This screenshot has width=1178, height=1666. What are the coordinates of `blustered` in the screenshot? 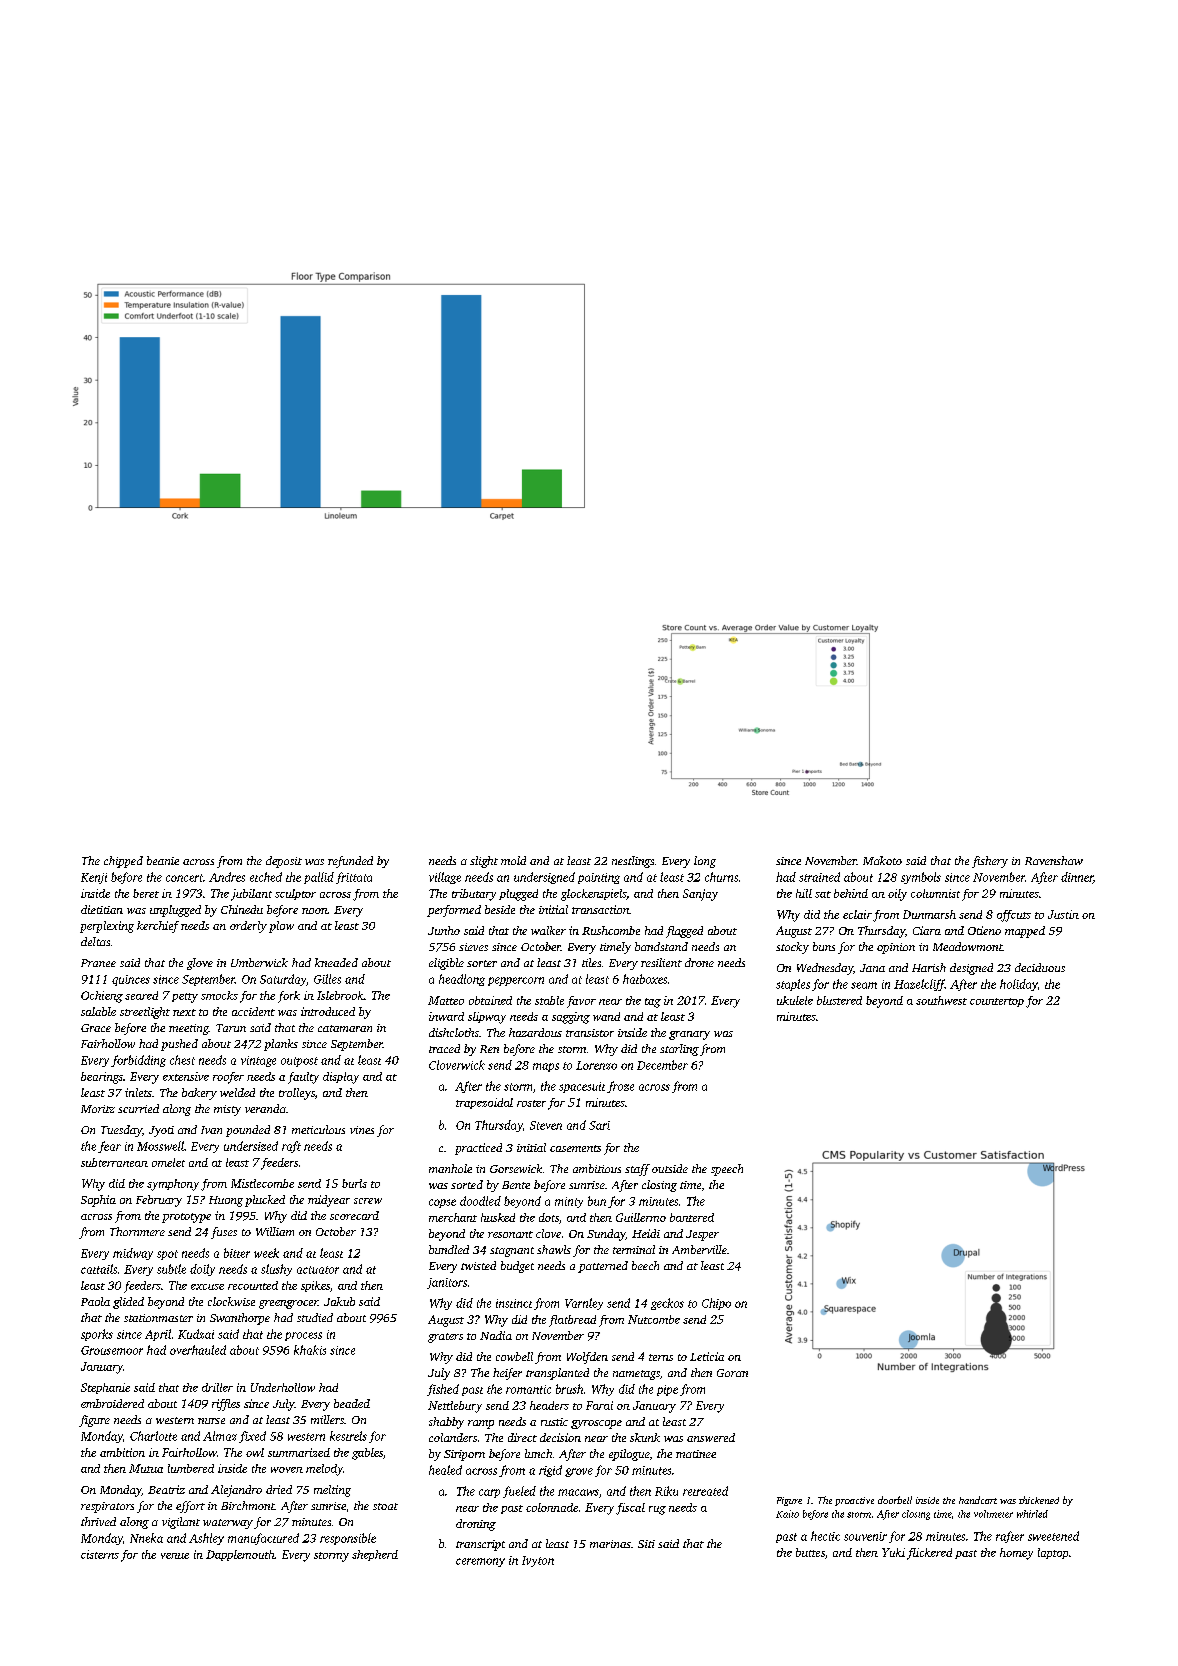 It's located at (839, 1000).
